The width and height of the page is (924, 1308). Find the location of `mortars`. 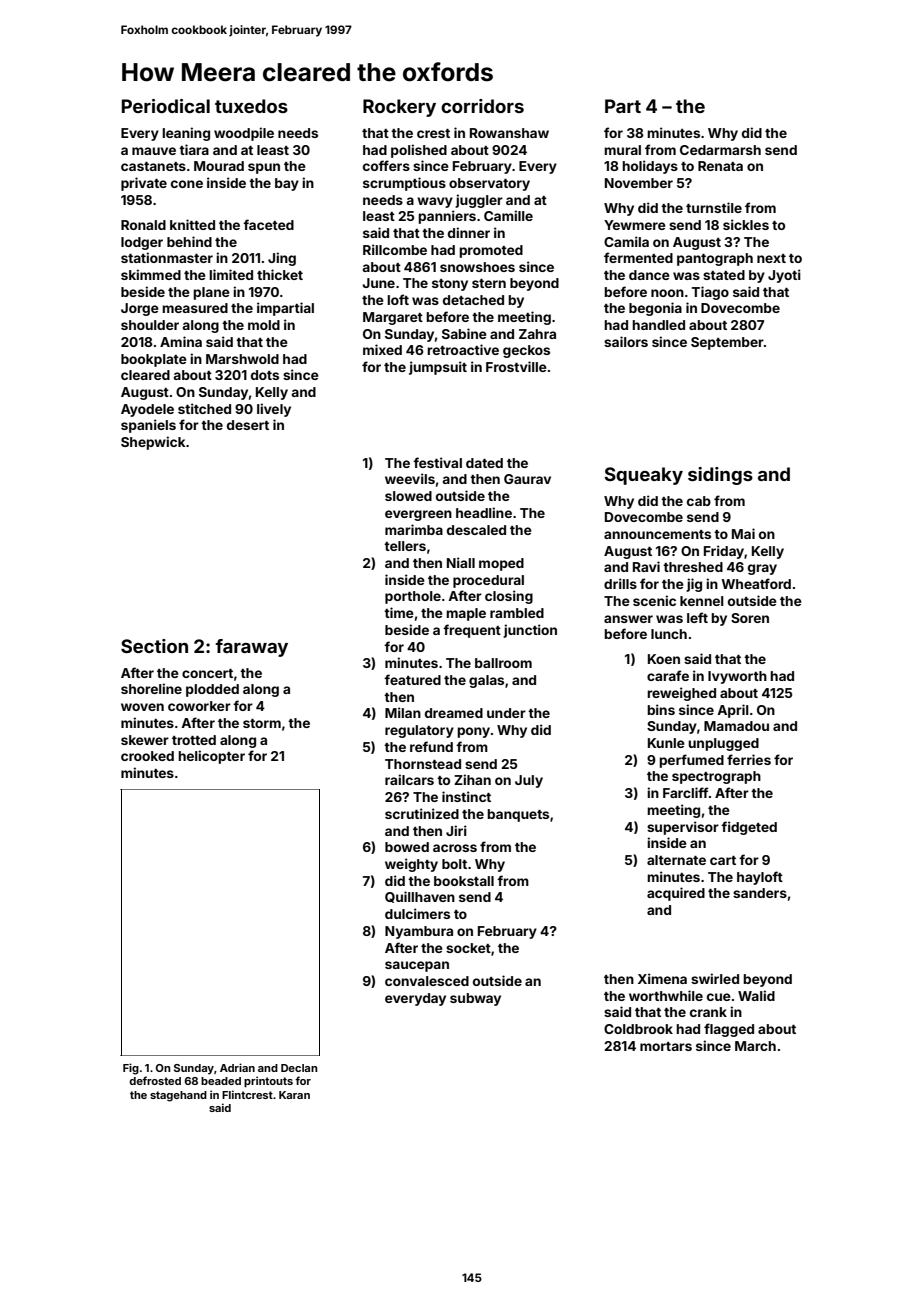

mortars is located at coordinates (666, 1046).
